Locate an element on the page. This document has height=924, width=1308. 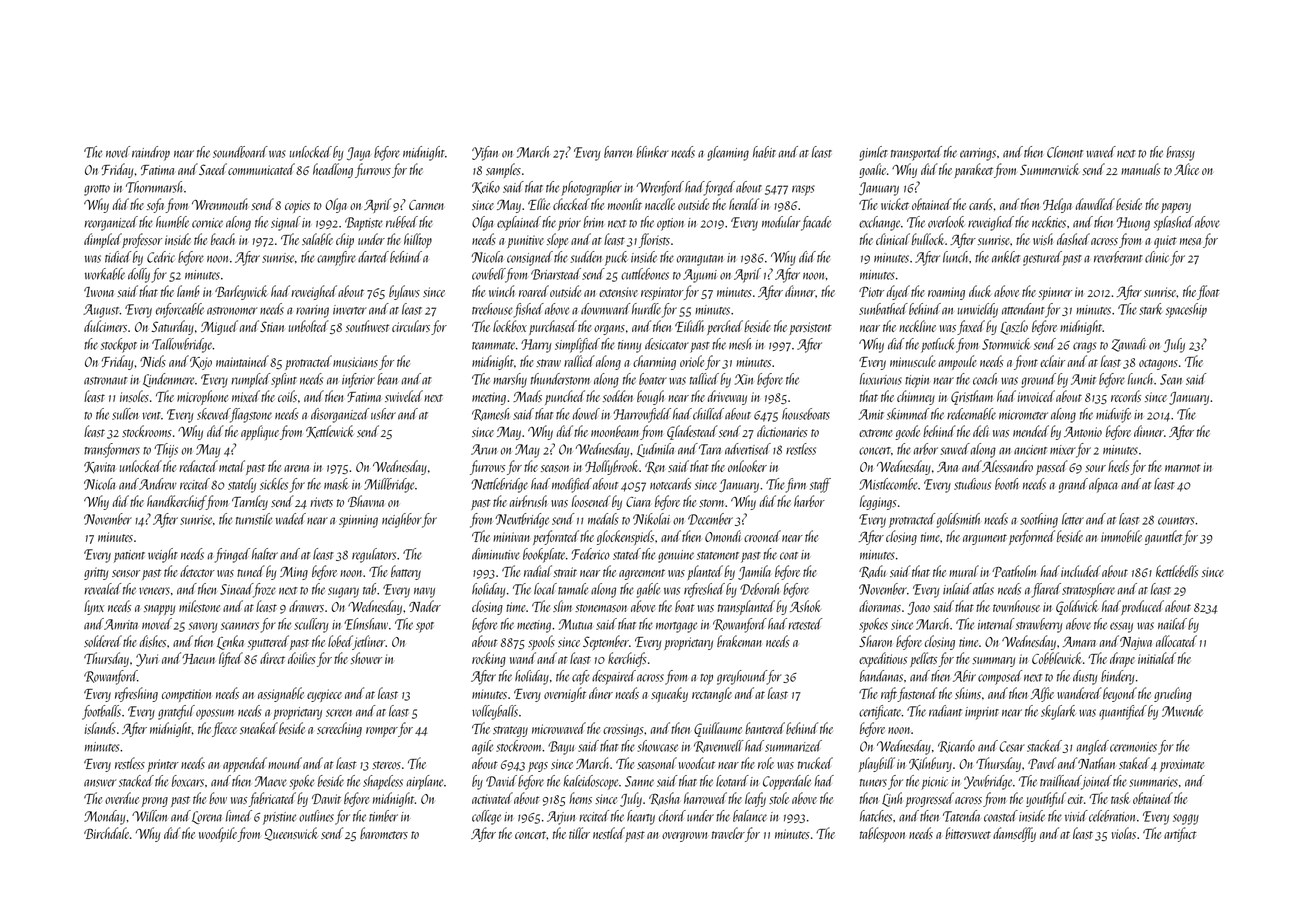
transported is located at coordinates (916, 153).
